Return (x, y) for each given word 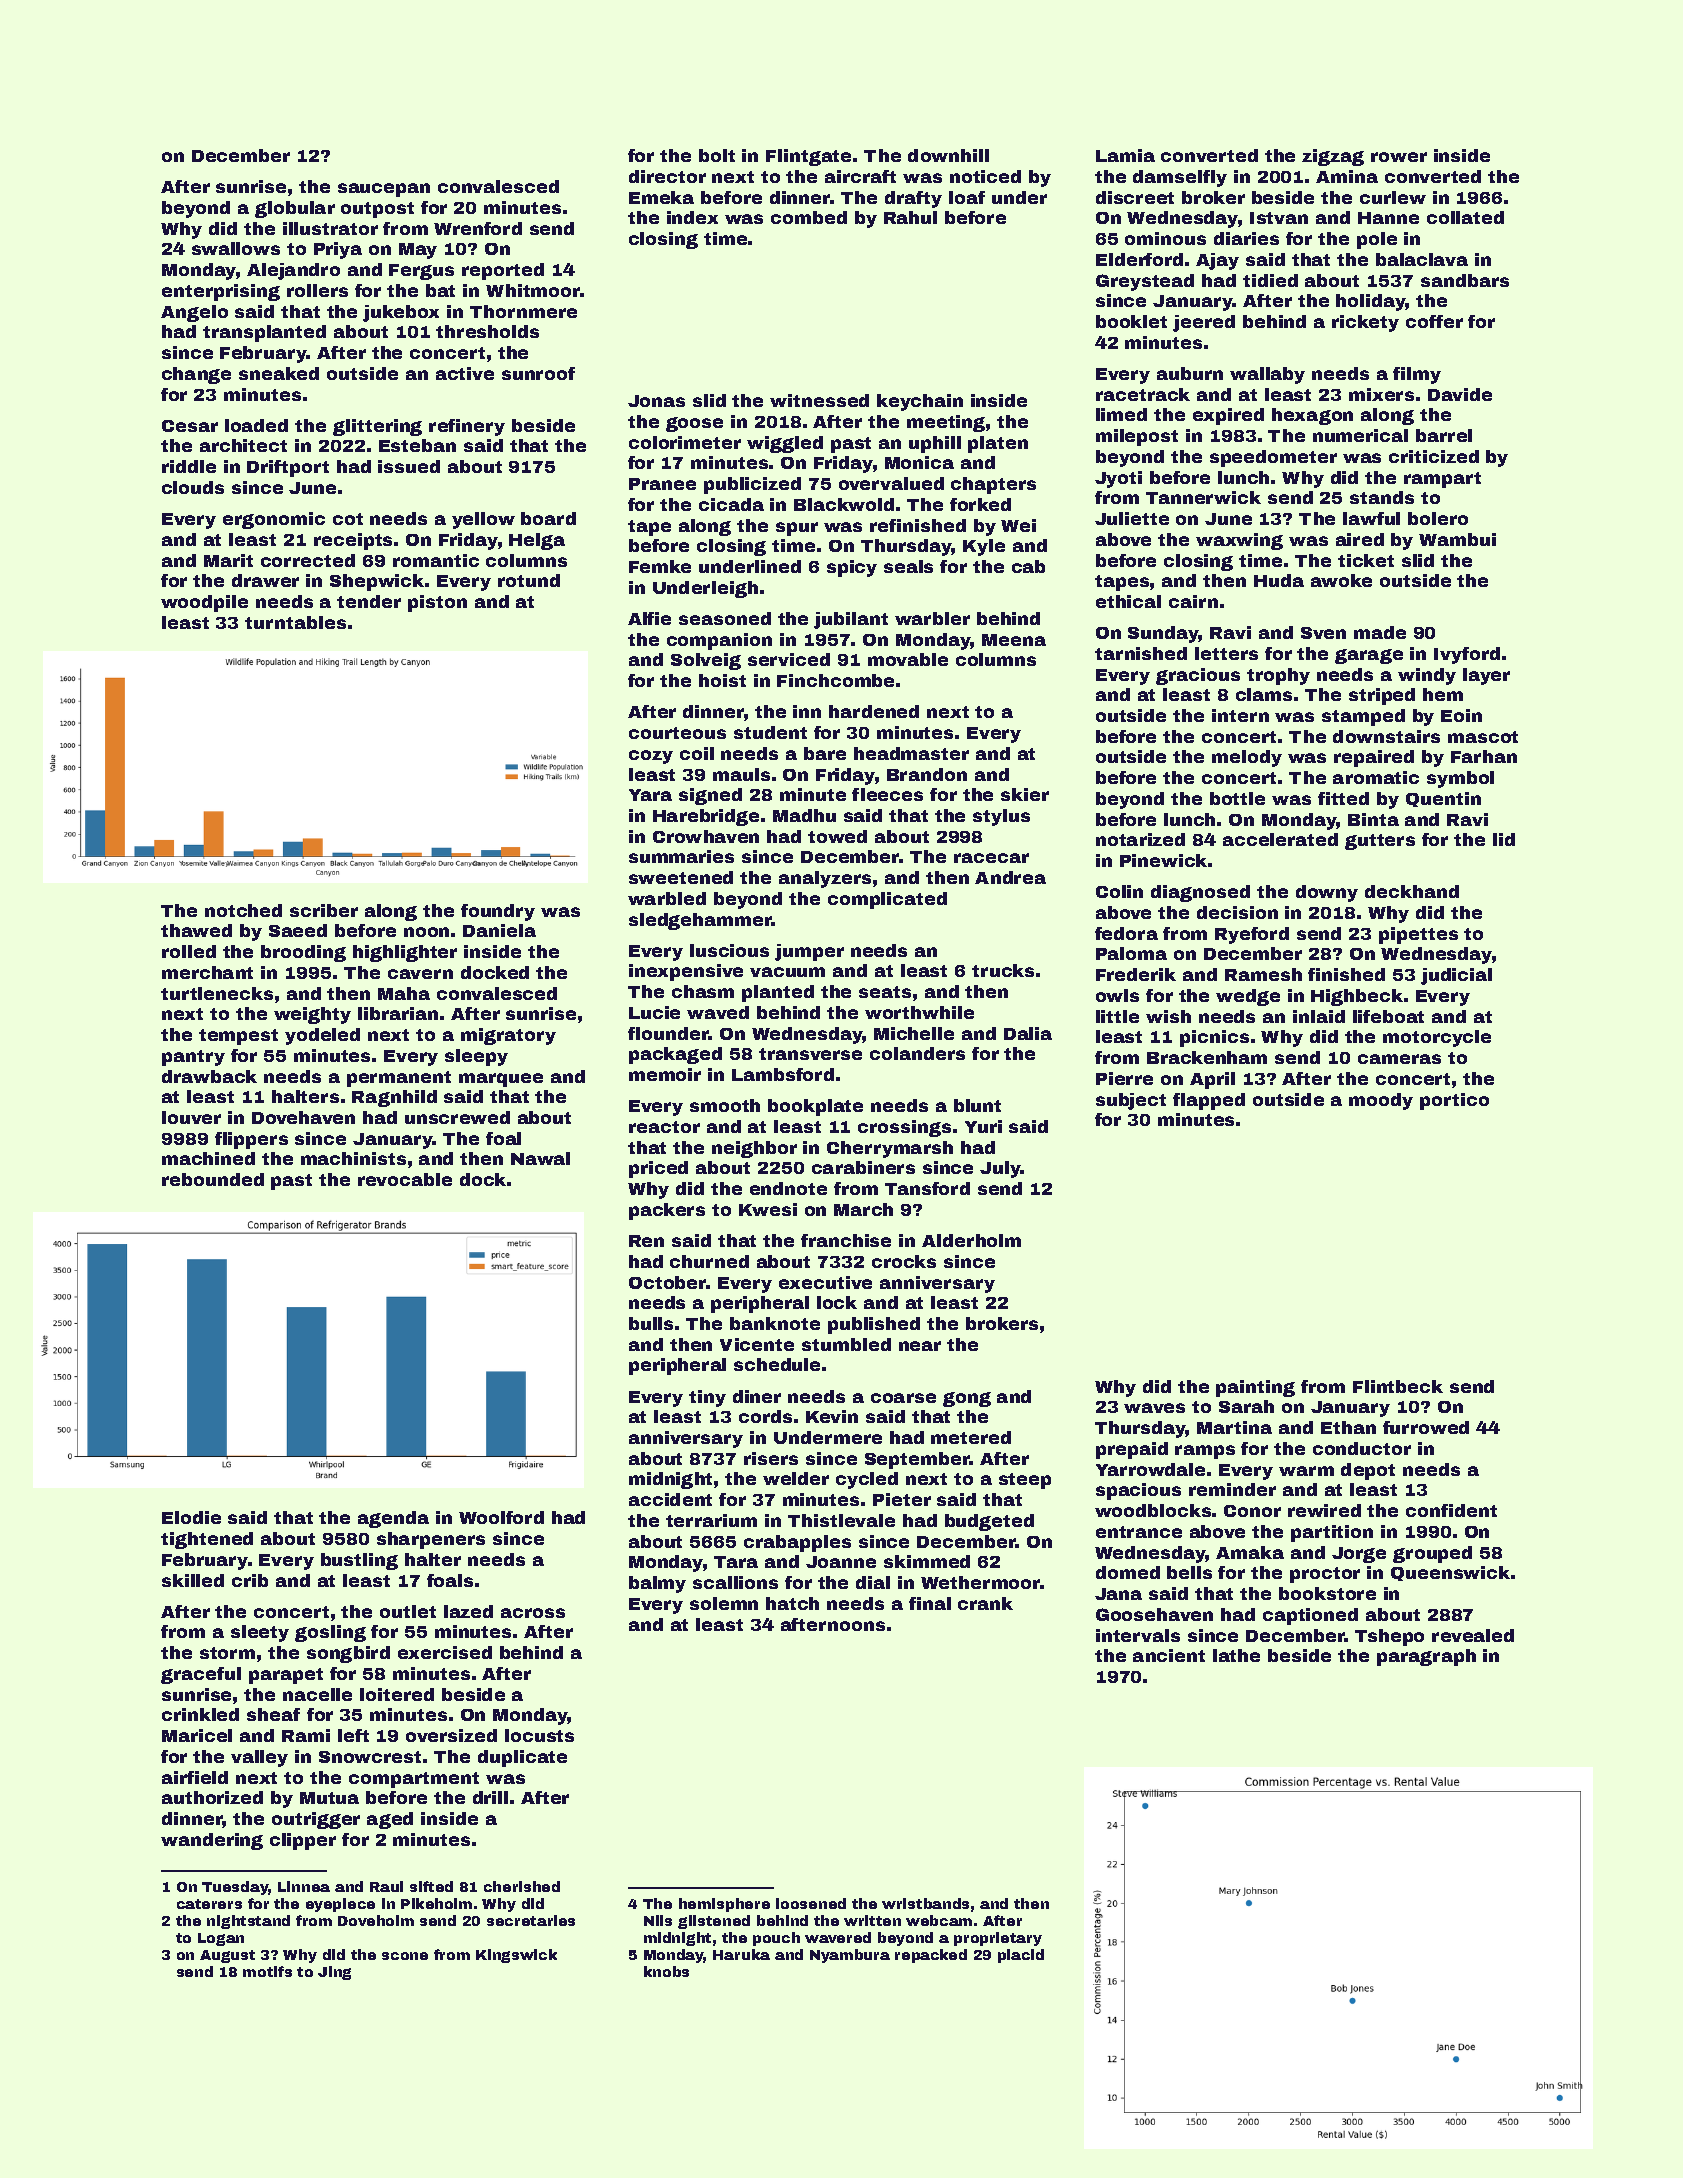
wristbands (925, 1903)
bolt (717, 155)
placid (1021, 1956)
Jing (334, 1973)
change (196, 375)
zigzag (1333, 157)
